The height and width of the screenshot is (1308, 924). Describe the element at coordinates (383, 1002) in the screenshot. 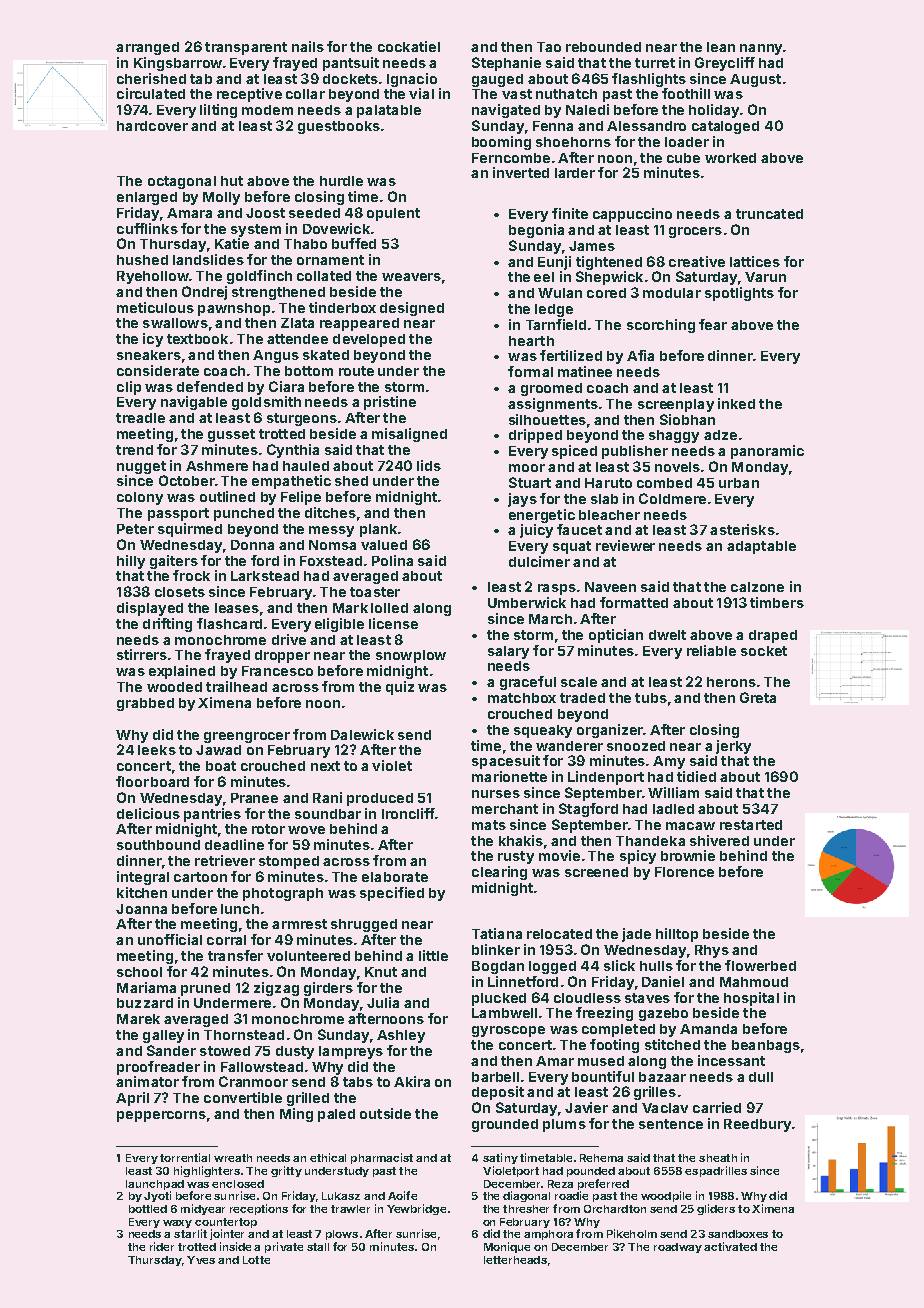

I see `Julia` at that location.
